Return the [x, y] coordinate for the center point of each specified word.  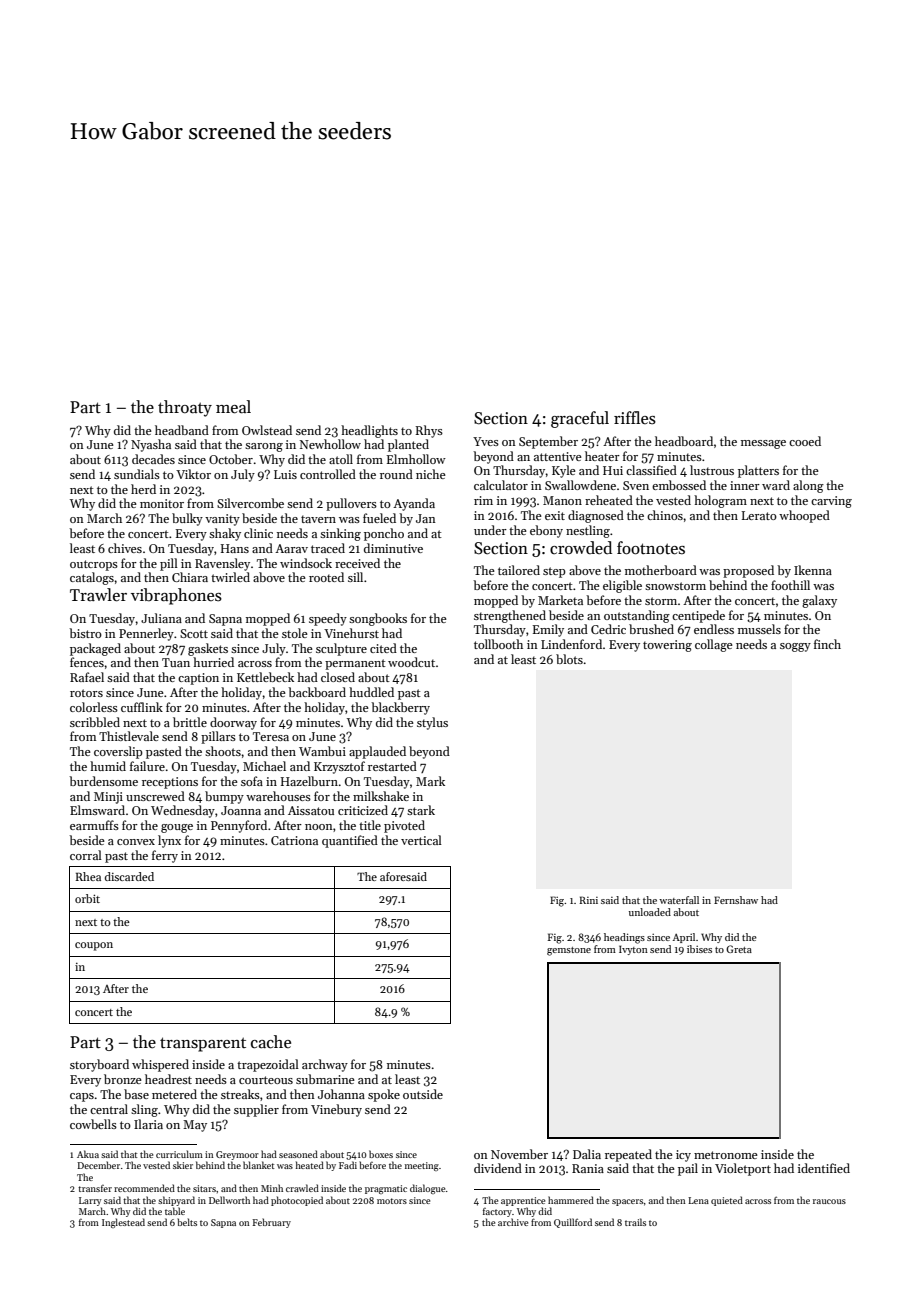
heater [602, 456]
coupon [94, 946]
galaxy [819, 601]
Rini [588, 900]
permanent [355, 664]
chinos [665, 515]
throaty [185, 408]
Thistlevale [129, 736]
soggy [795, 647]
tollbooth [498, 644]
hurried [213, 662]
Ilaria [148, 1124]
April [684, 938]
